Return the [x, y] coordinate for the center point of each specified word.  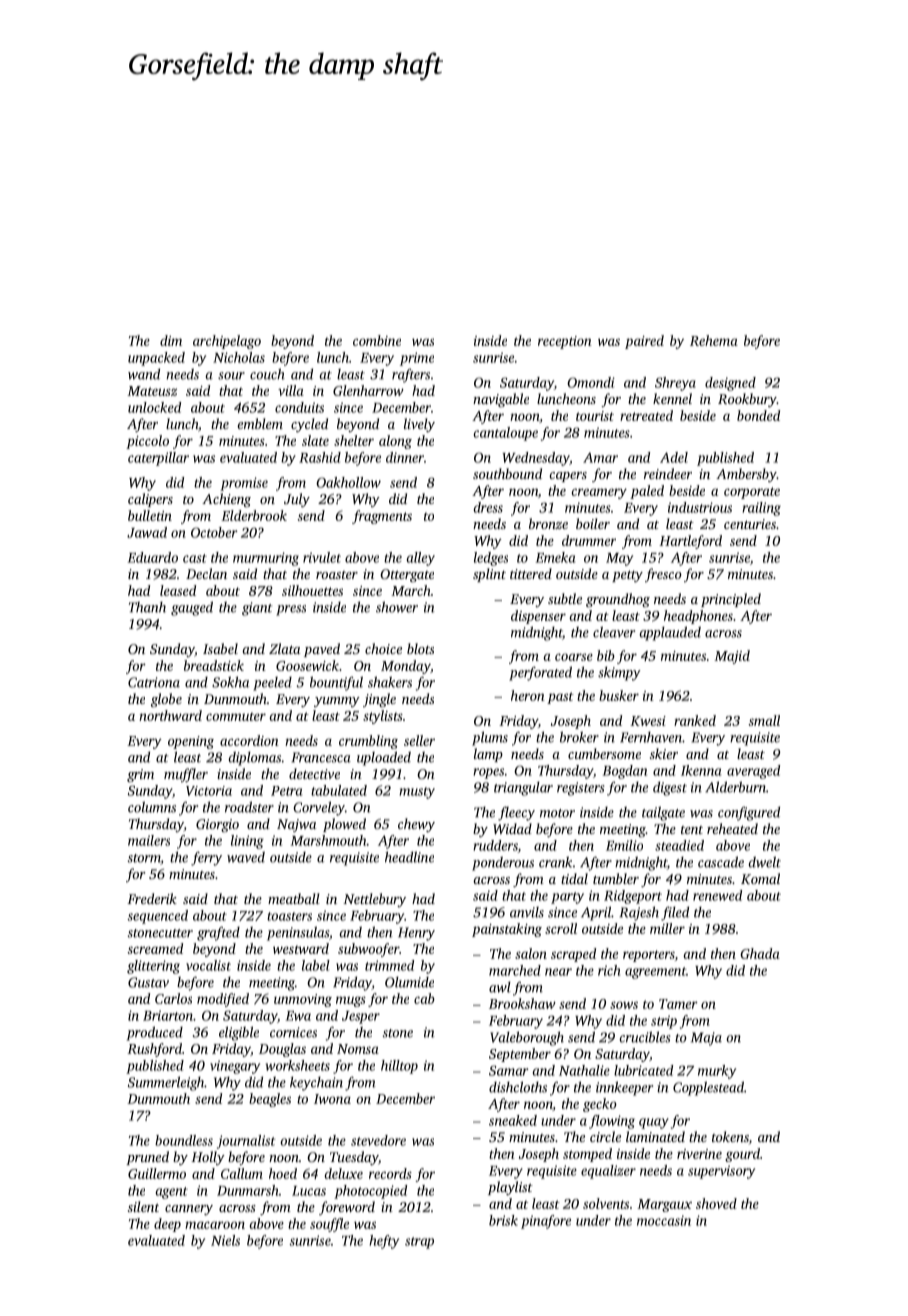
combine [377, 340]
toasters [289, 916]
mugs [351, 1001]
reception [565, 342]
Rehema [714, 340]
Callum [242, 1173]
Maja [706, 1039]
